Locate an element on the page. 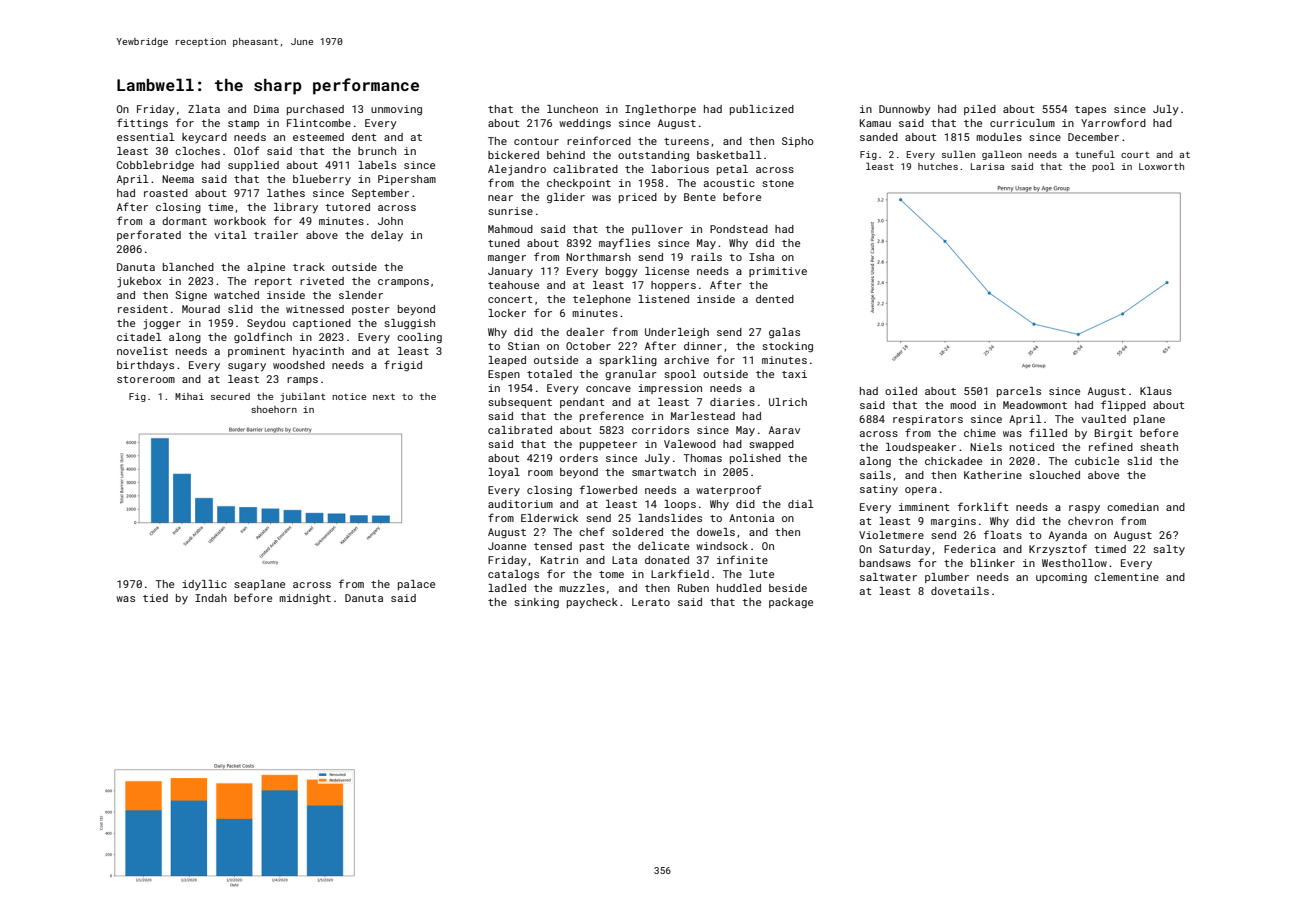 This document has width=1308, height=924. primitive is located at coordinates (778, 272).
